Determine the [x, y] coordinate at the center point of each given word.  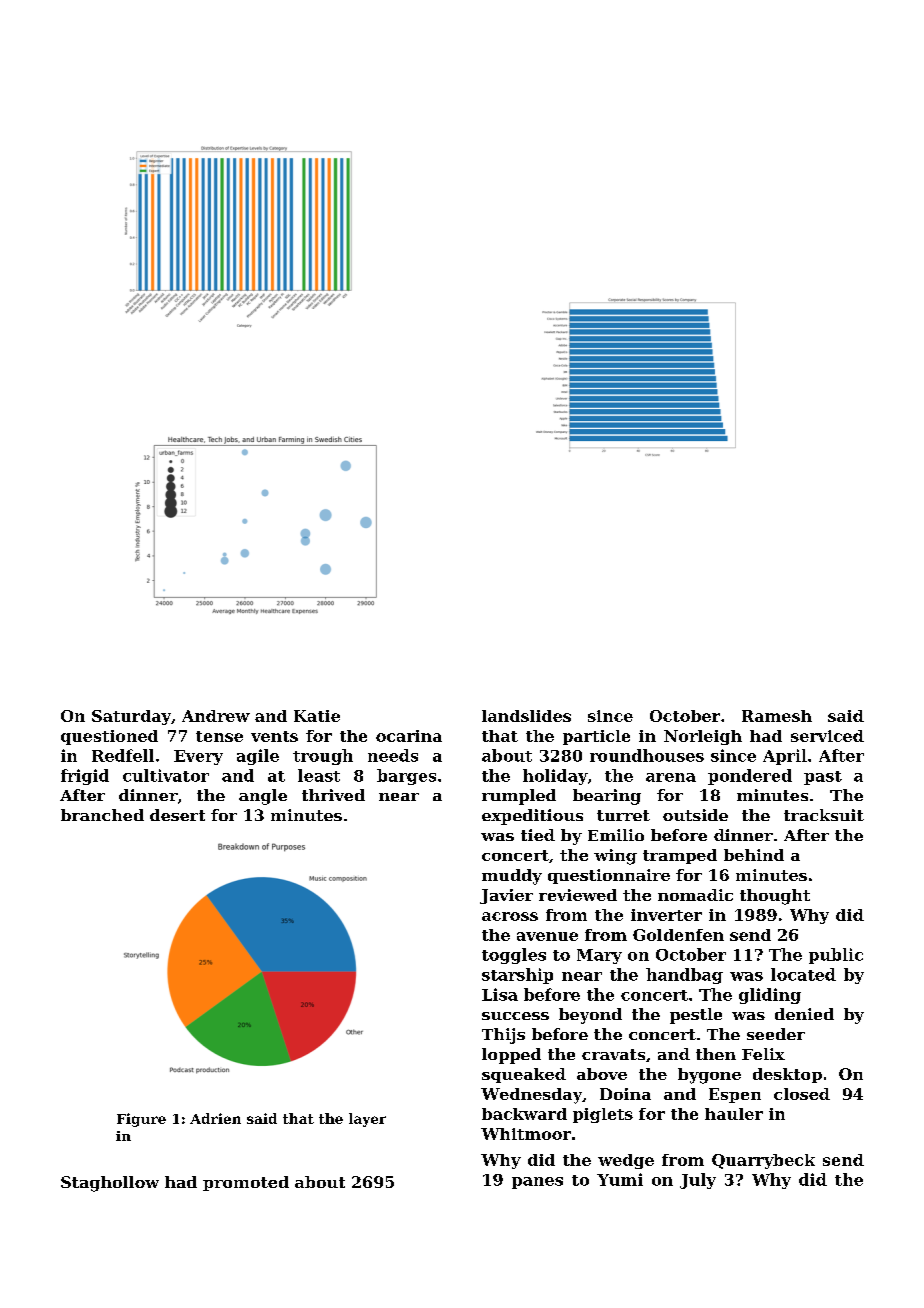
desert [177, 815]
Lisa [500, 994]
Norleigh [703, 737]
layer [367, 1120]
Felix [763, 1054]
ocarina [409, 736]
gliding [770, 996]
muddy [512, 877]
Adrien [215, 1118]
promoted [246, 1183]
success [515, 1016]
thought [775, 897]
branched [102, 815]
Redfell [123, 755]
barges [406, 777]
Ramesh [777, 716]
